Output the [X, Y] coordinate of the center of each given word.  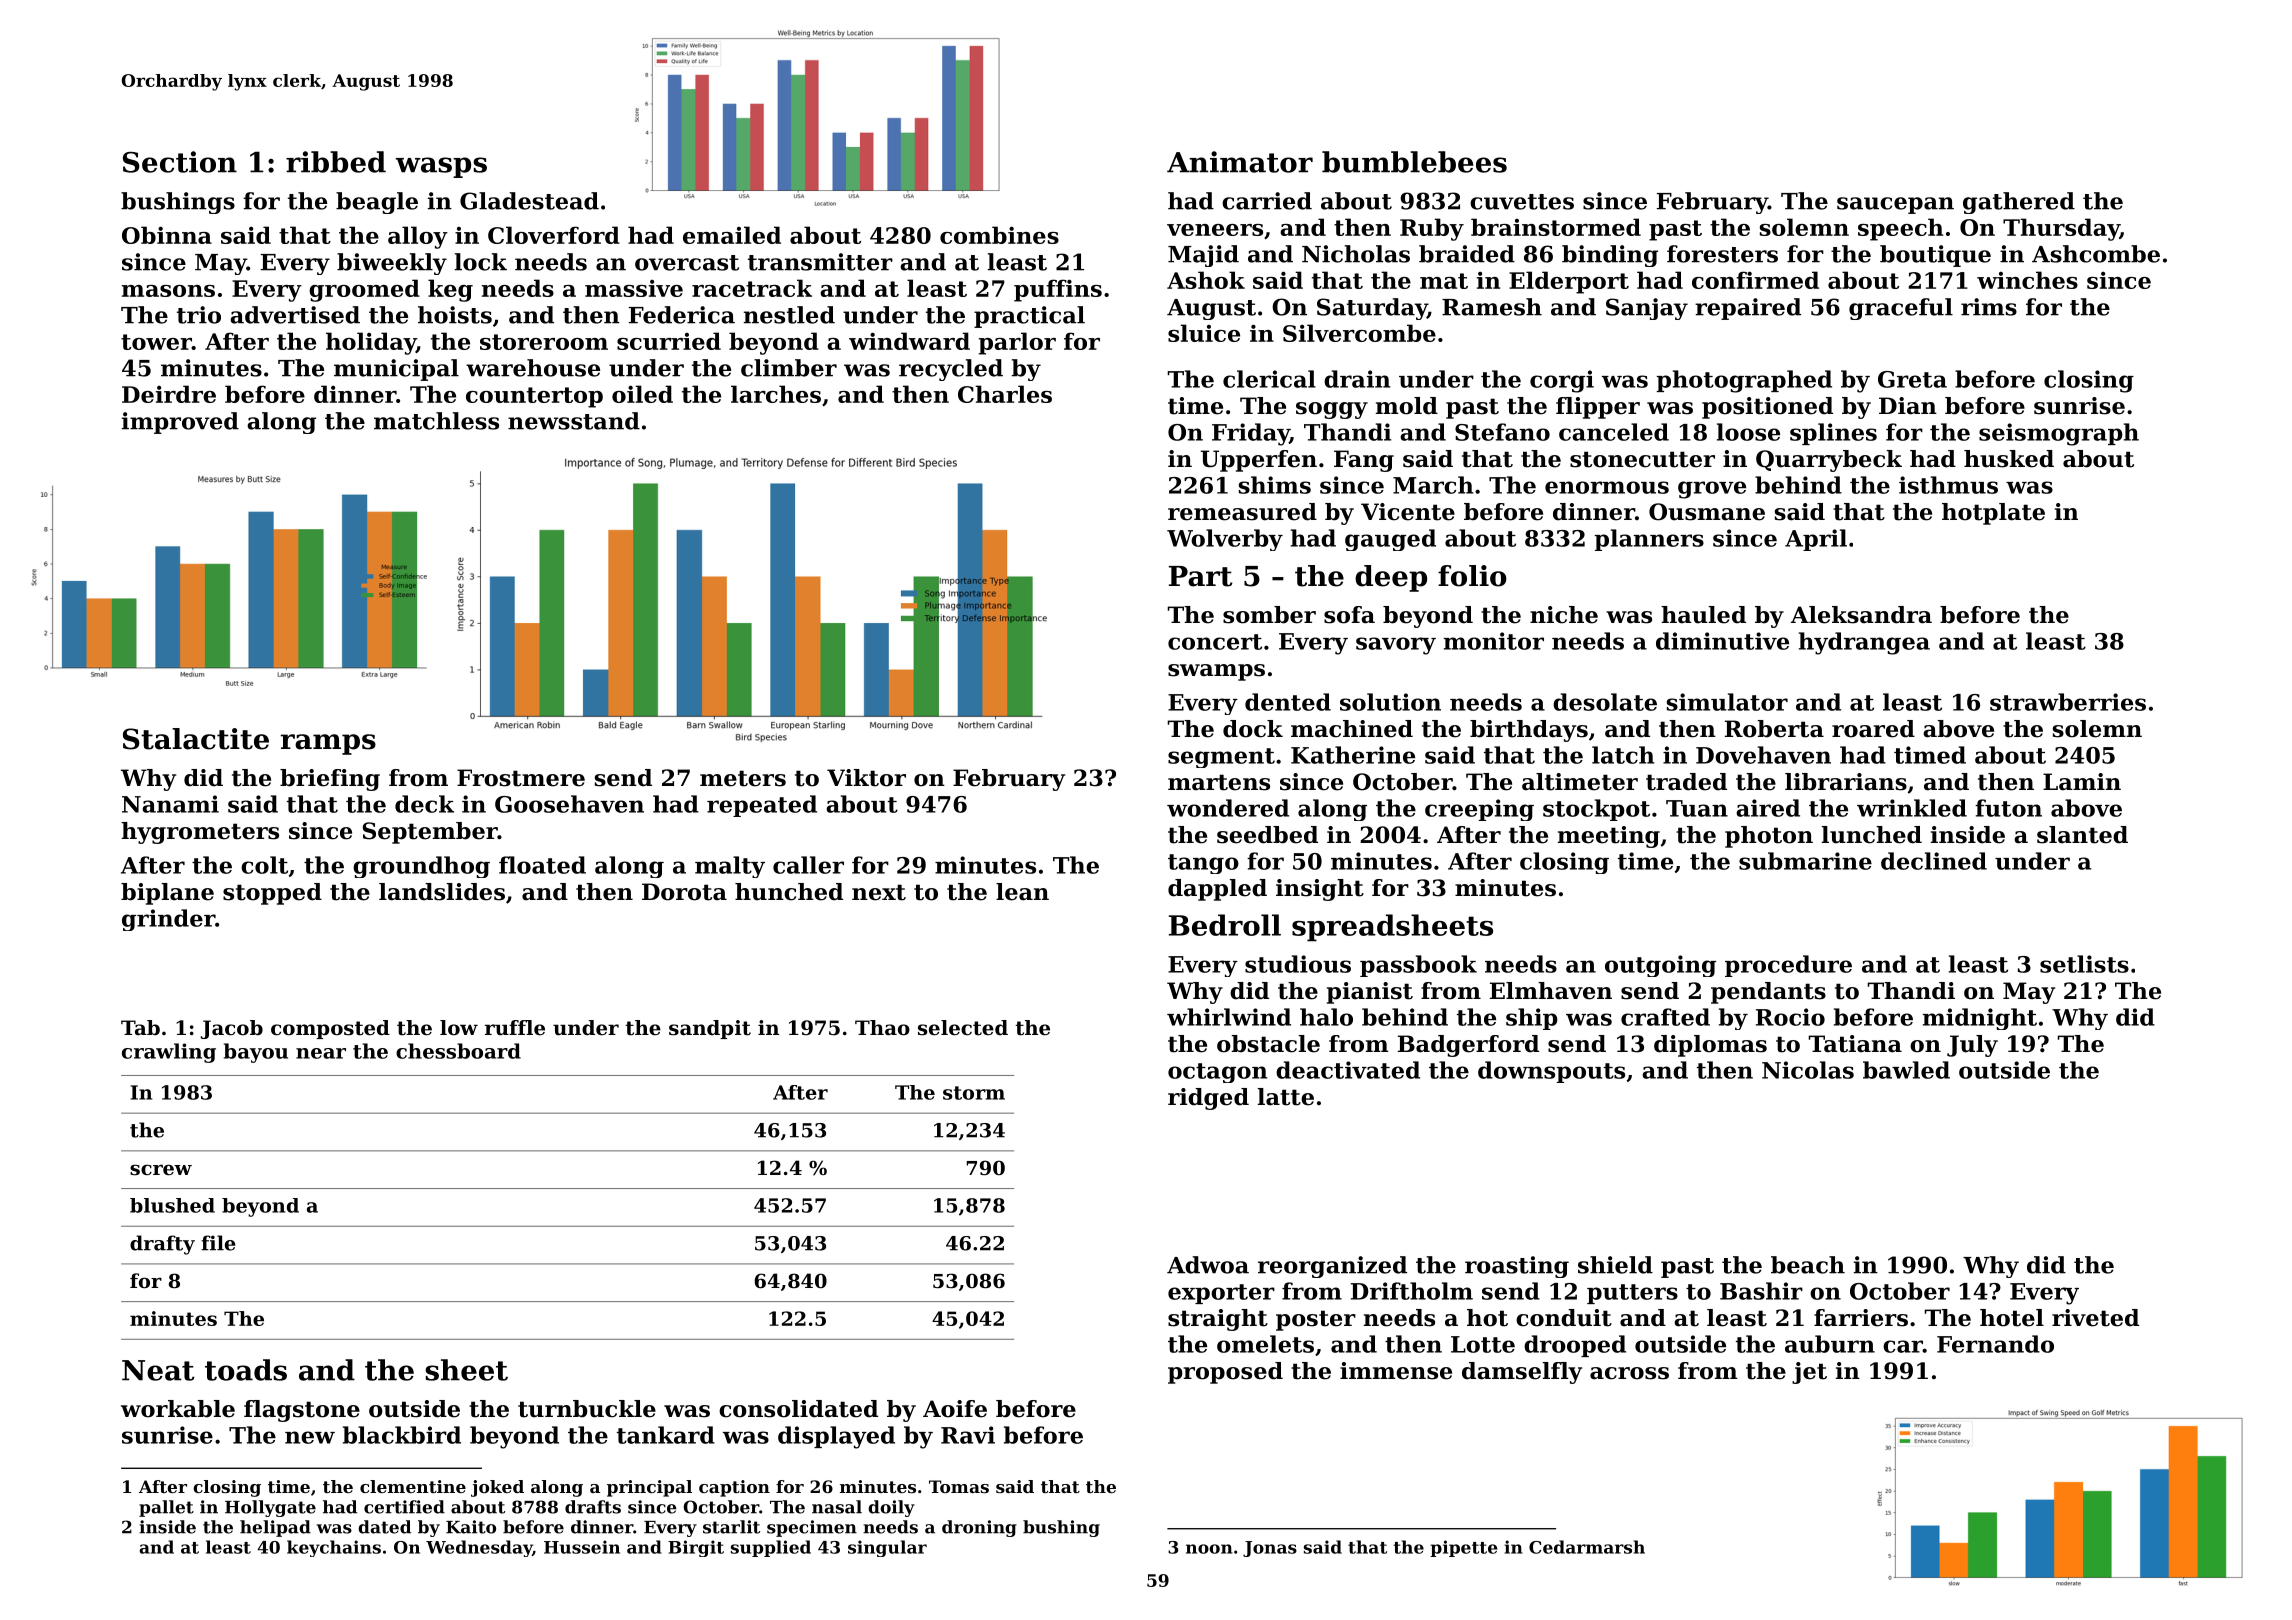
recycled [951, 370]
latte [1286, 1097]
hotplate [1993, 514]
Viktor [866, 778]
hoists [455, 315]
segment [1221, 758]
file [218, 1243]
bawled [1906, 1070]
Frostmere [521, 778]
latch [1623, 755]
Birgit [696, 1548]
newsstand [574, 421]
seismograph [2059, 434]
